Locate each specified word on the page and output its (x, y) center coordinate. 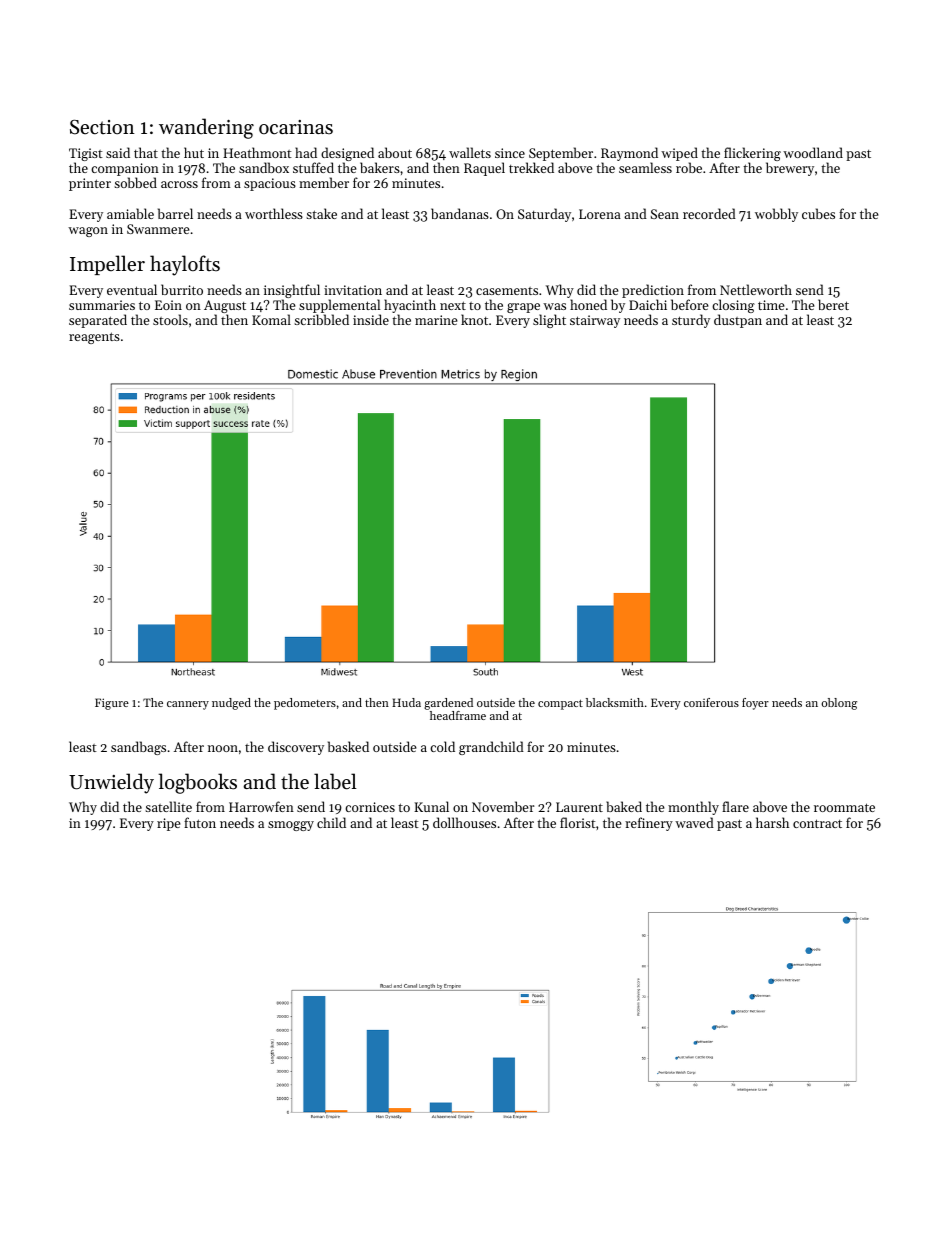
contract (817, 823)
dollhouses (464, 822)
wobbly (776, 215)
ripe (169, 824)
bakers (380, 167)
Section (102, 127)
